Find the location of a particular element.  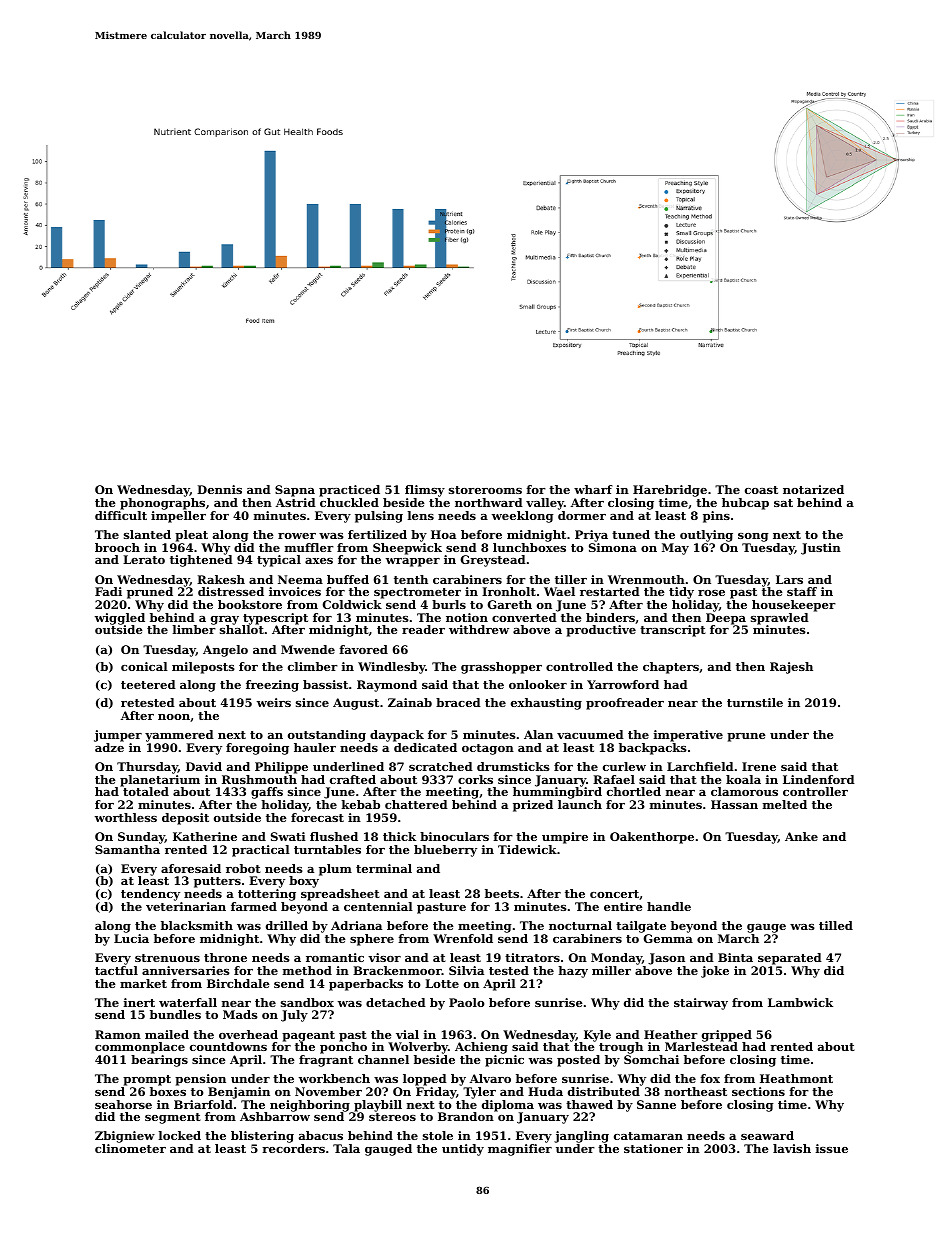

prompt is located at coordinates (147, 1080).
